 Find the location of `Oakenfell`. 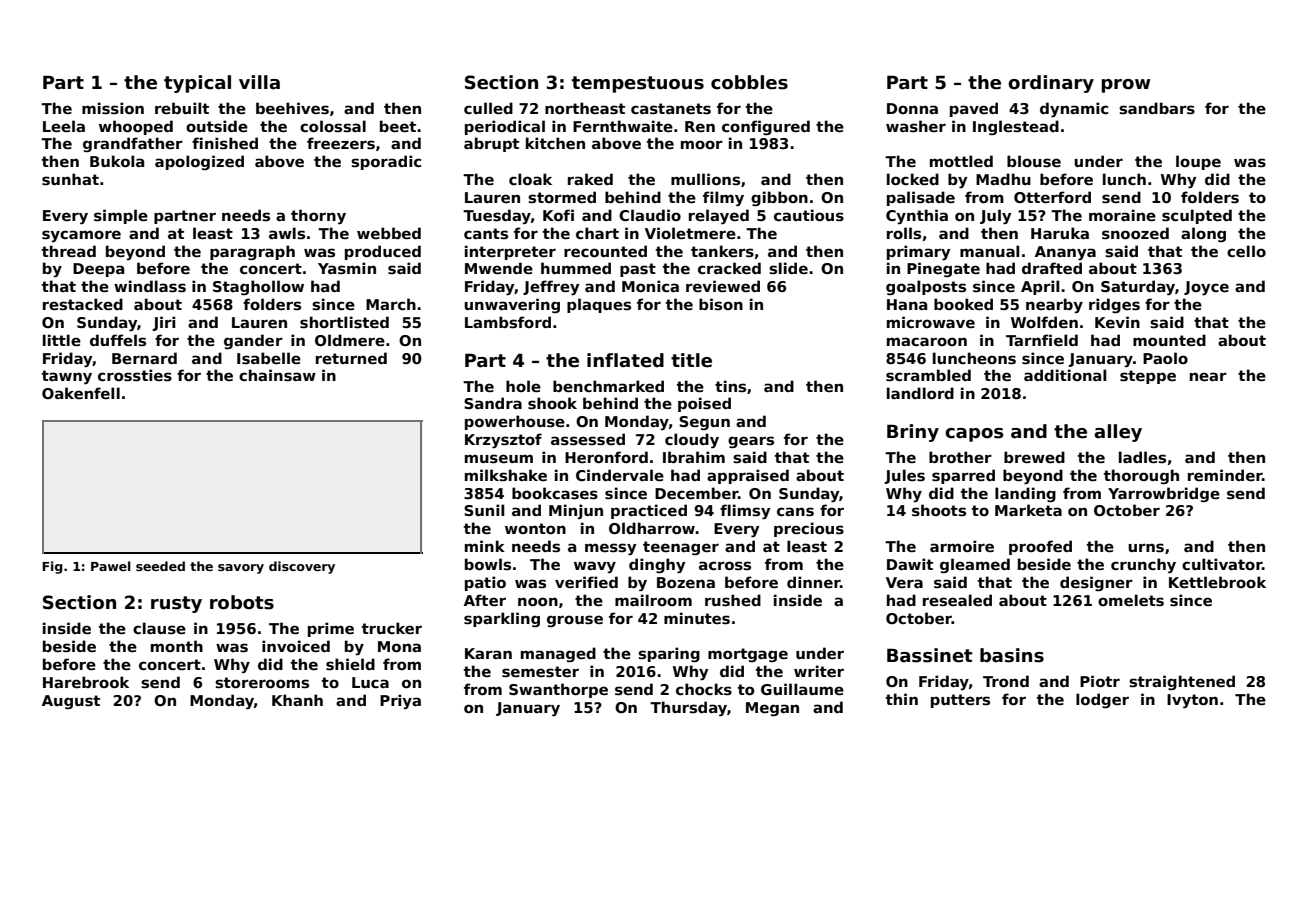

Oakenfell is located at coordinates (81, 393).
